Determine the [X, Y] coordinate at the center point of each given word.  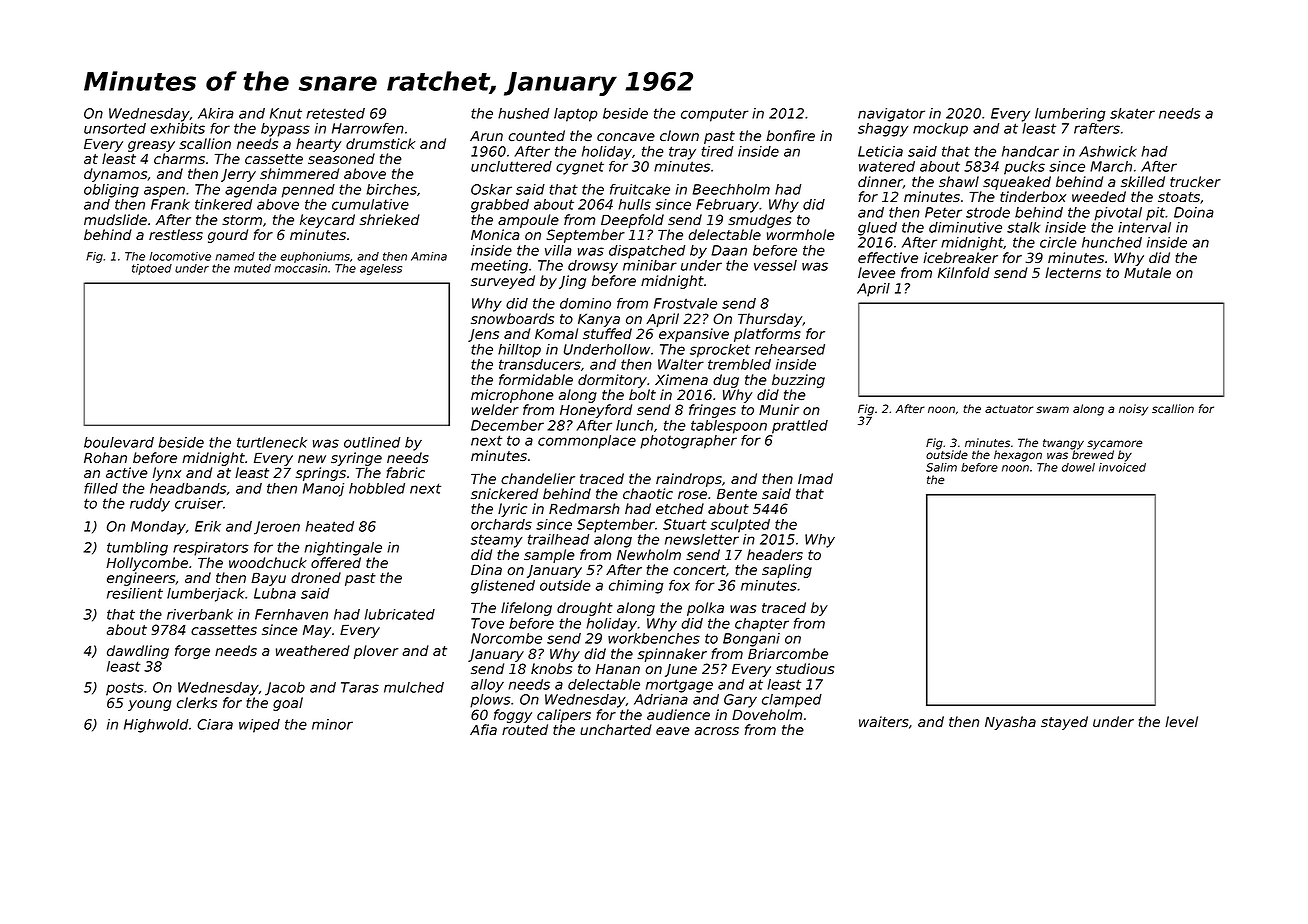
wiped [259, 726]
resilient [135, 593]
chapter [762, 625]
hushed [523, 113]
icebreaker [960, 258]
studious [805, 669]
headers [775, 555]
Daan [729, 250]
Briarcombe [788, 653]
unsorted [115, 128]
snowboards [512, 319]
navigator [891, 115]
